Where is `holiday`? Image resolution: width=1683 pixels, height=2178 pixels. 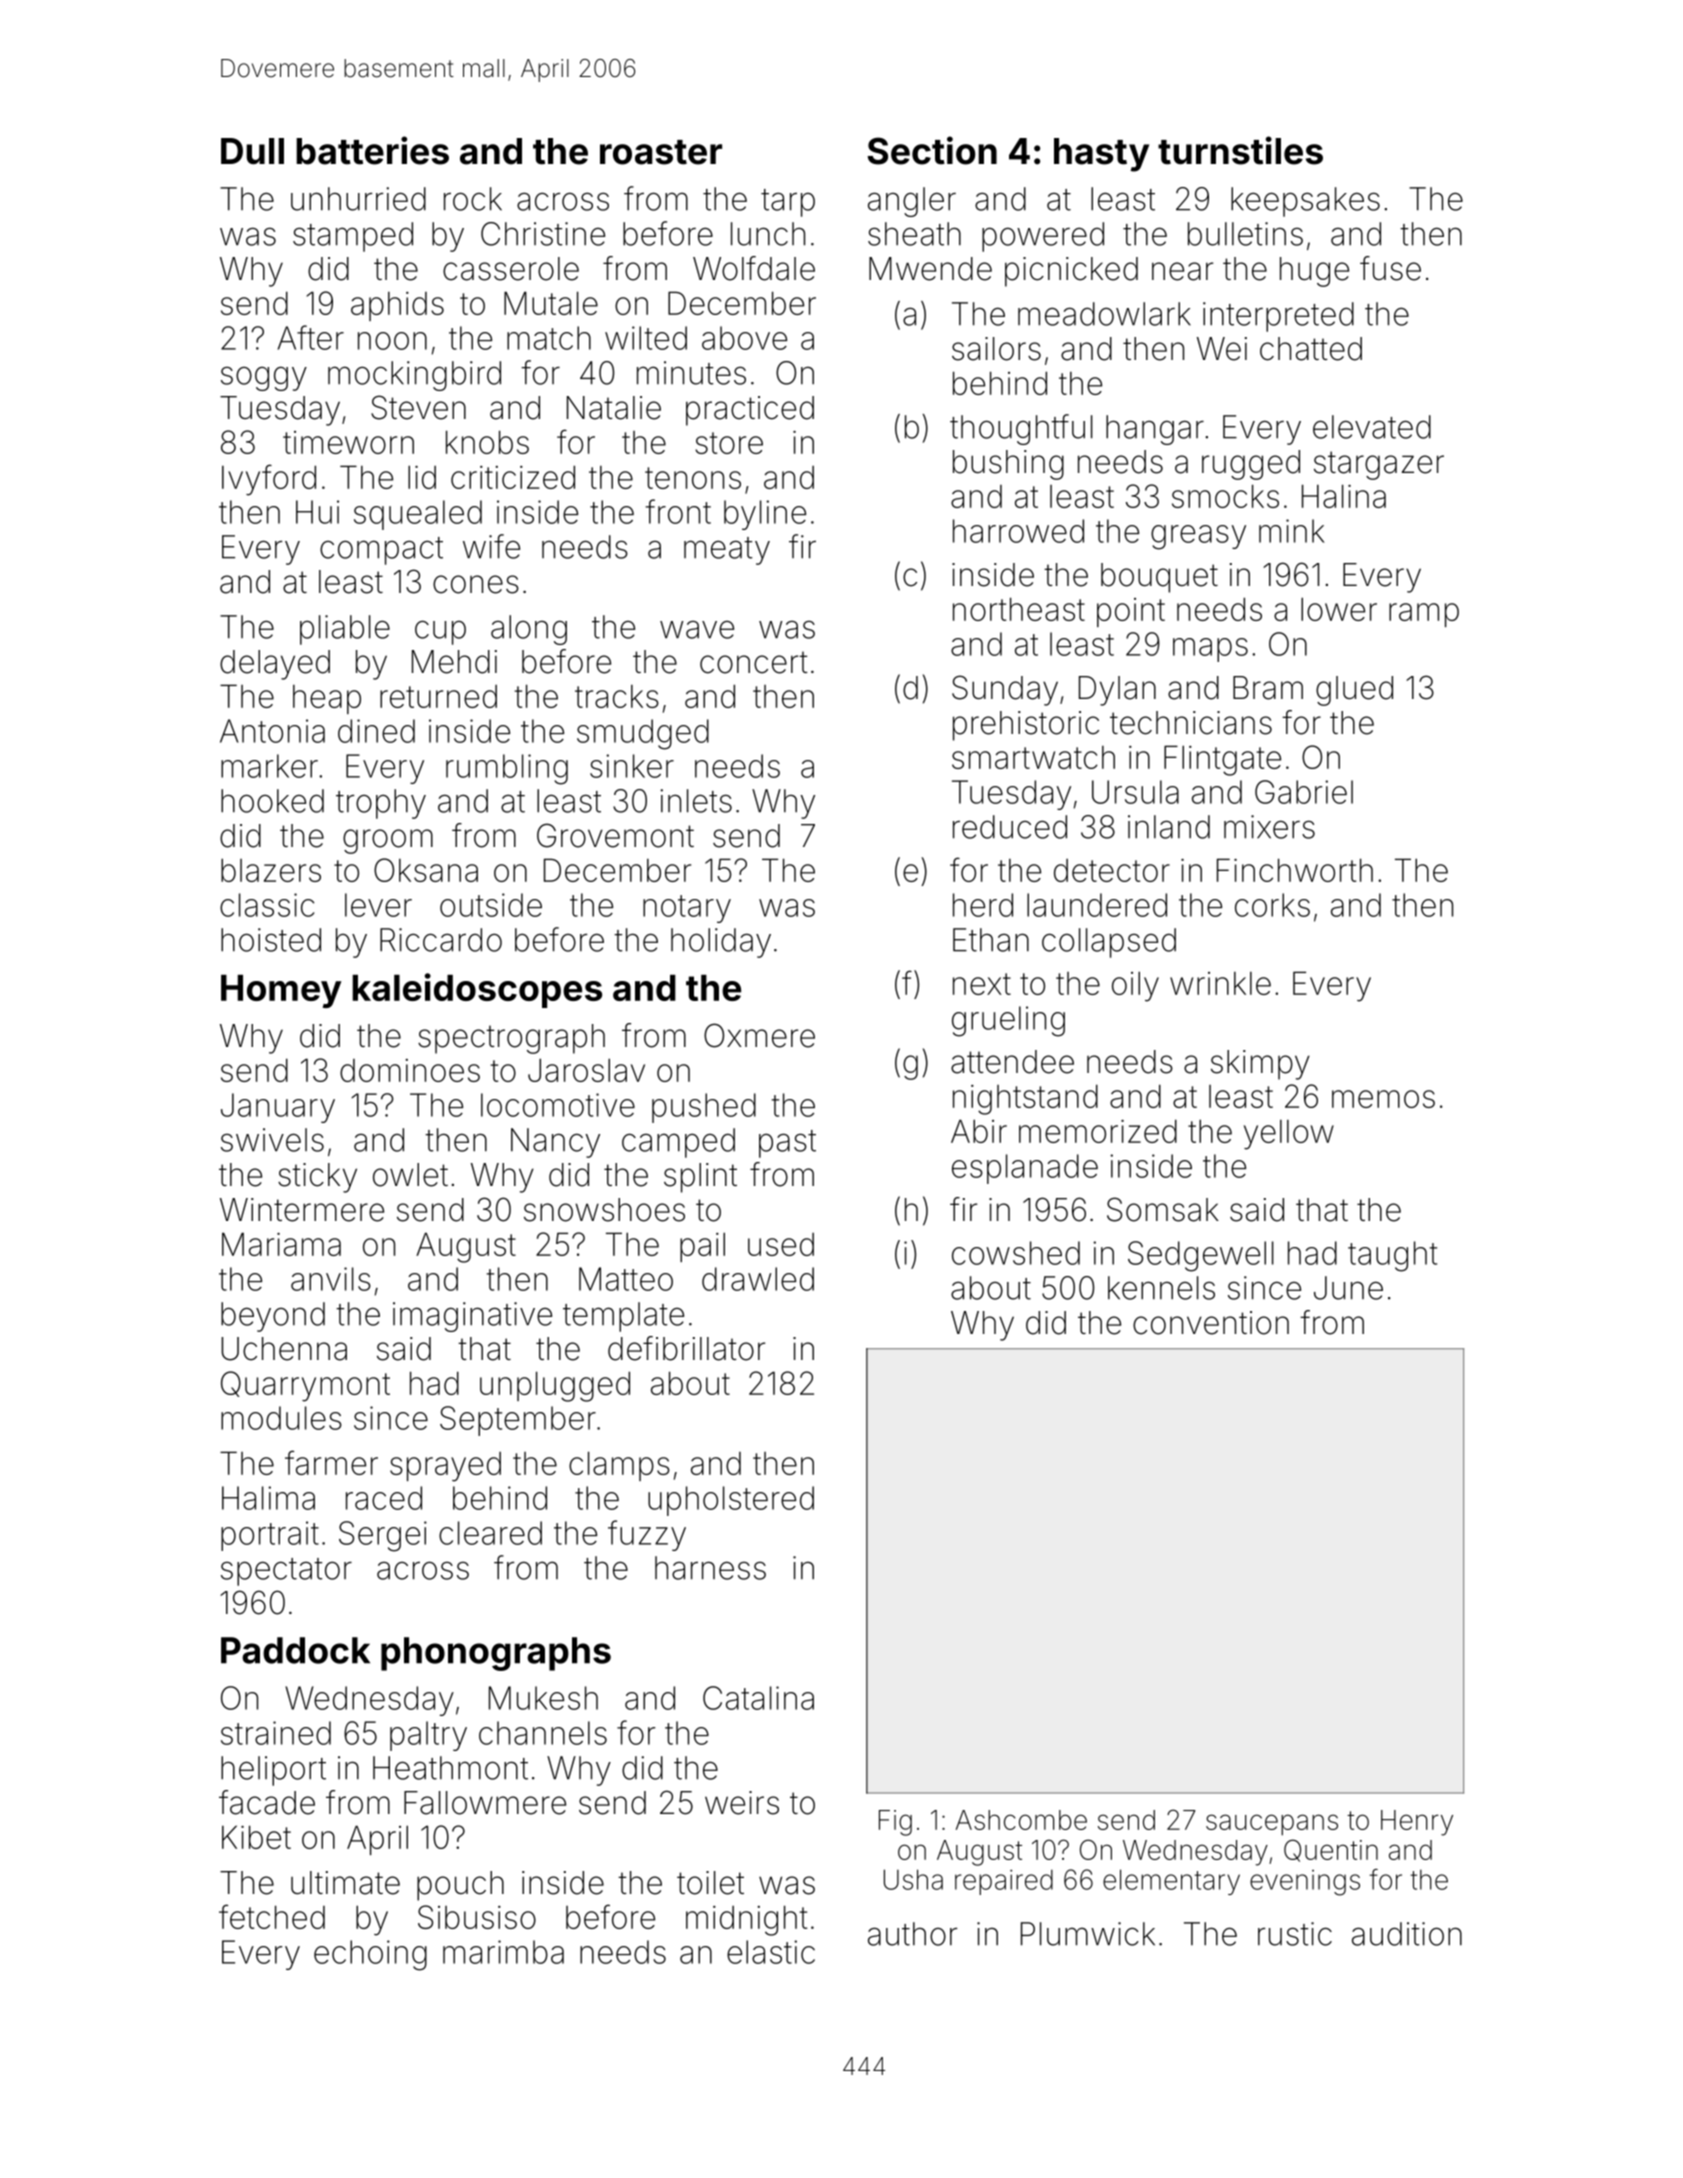 holiday is located at coordinates (721, 943).
